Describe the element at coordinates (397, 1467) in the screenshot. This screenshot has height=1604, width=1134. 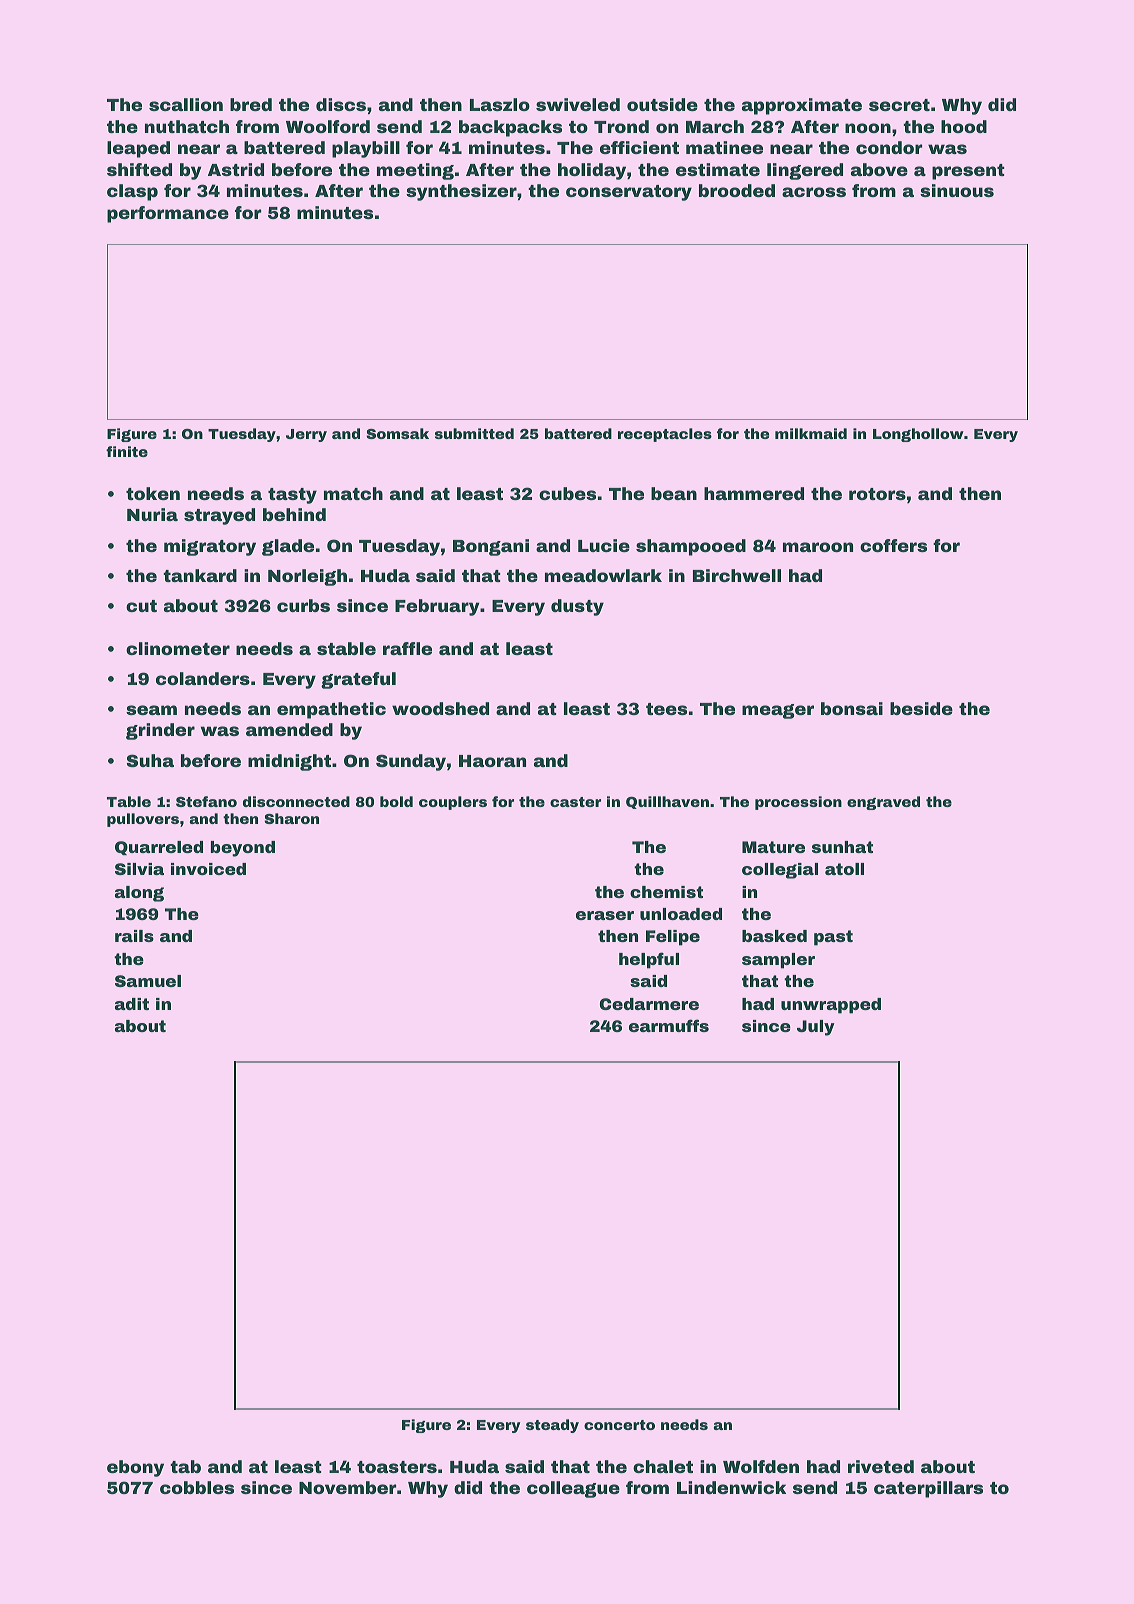
I see `toasters` at that location.
